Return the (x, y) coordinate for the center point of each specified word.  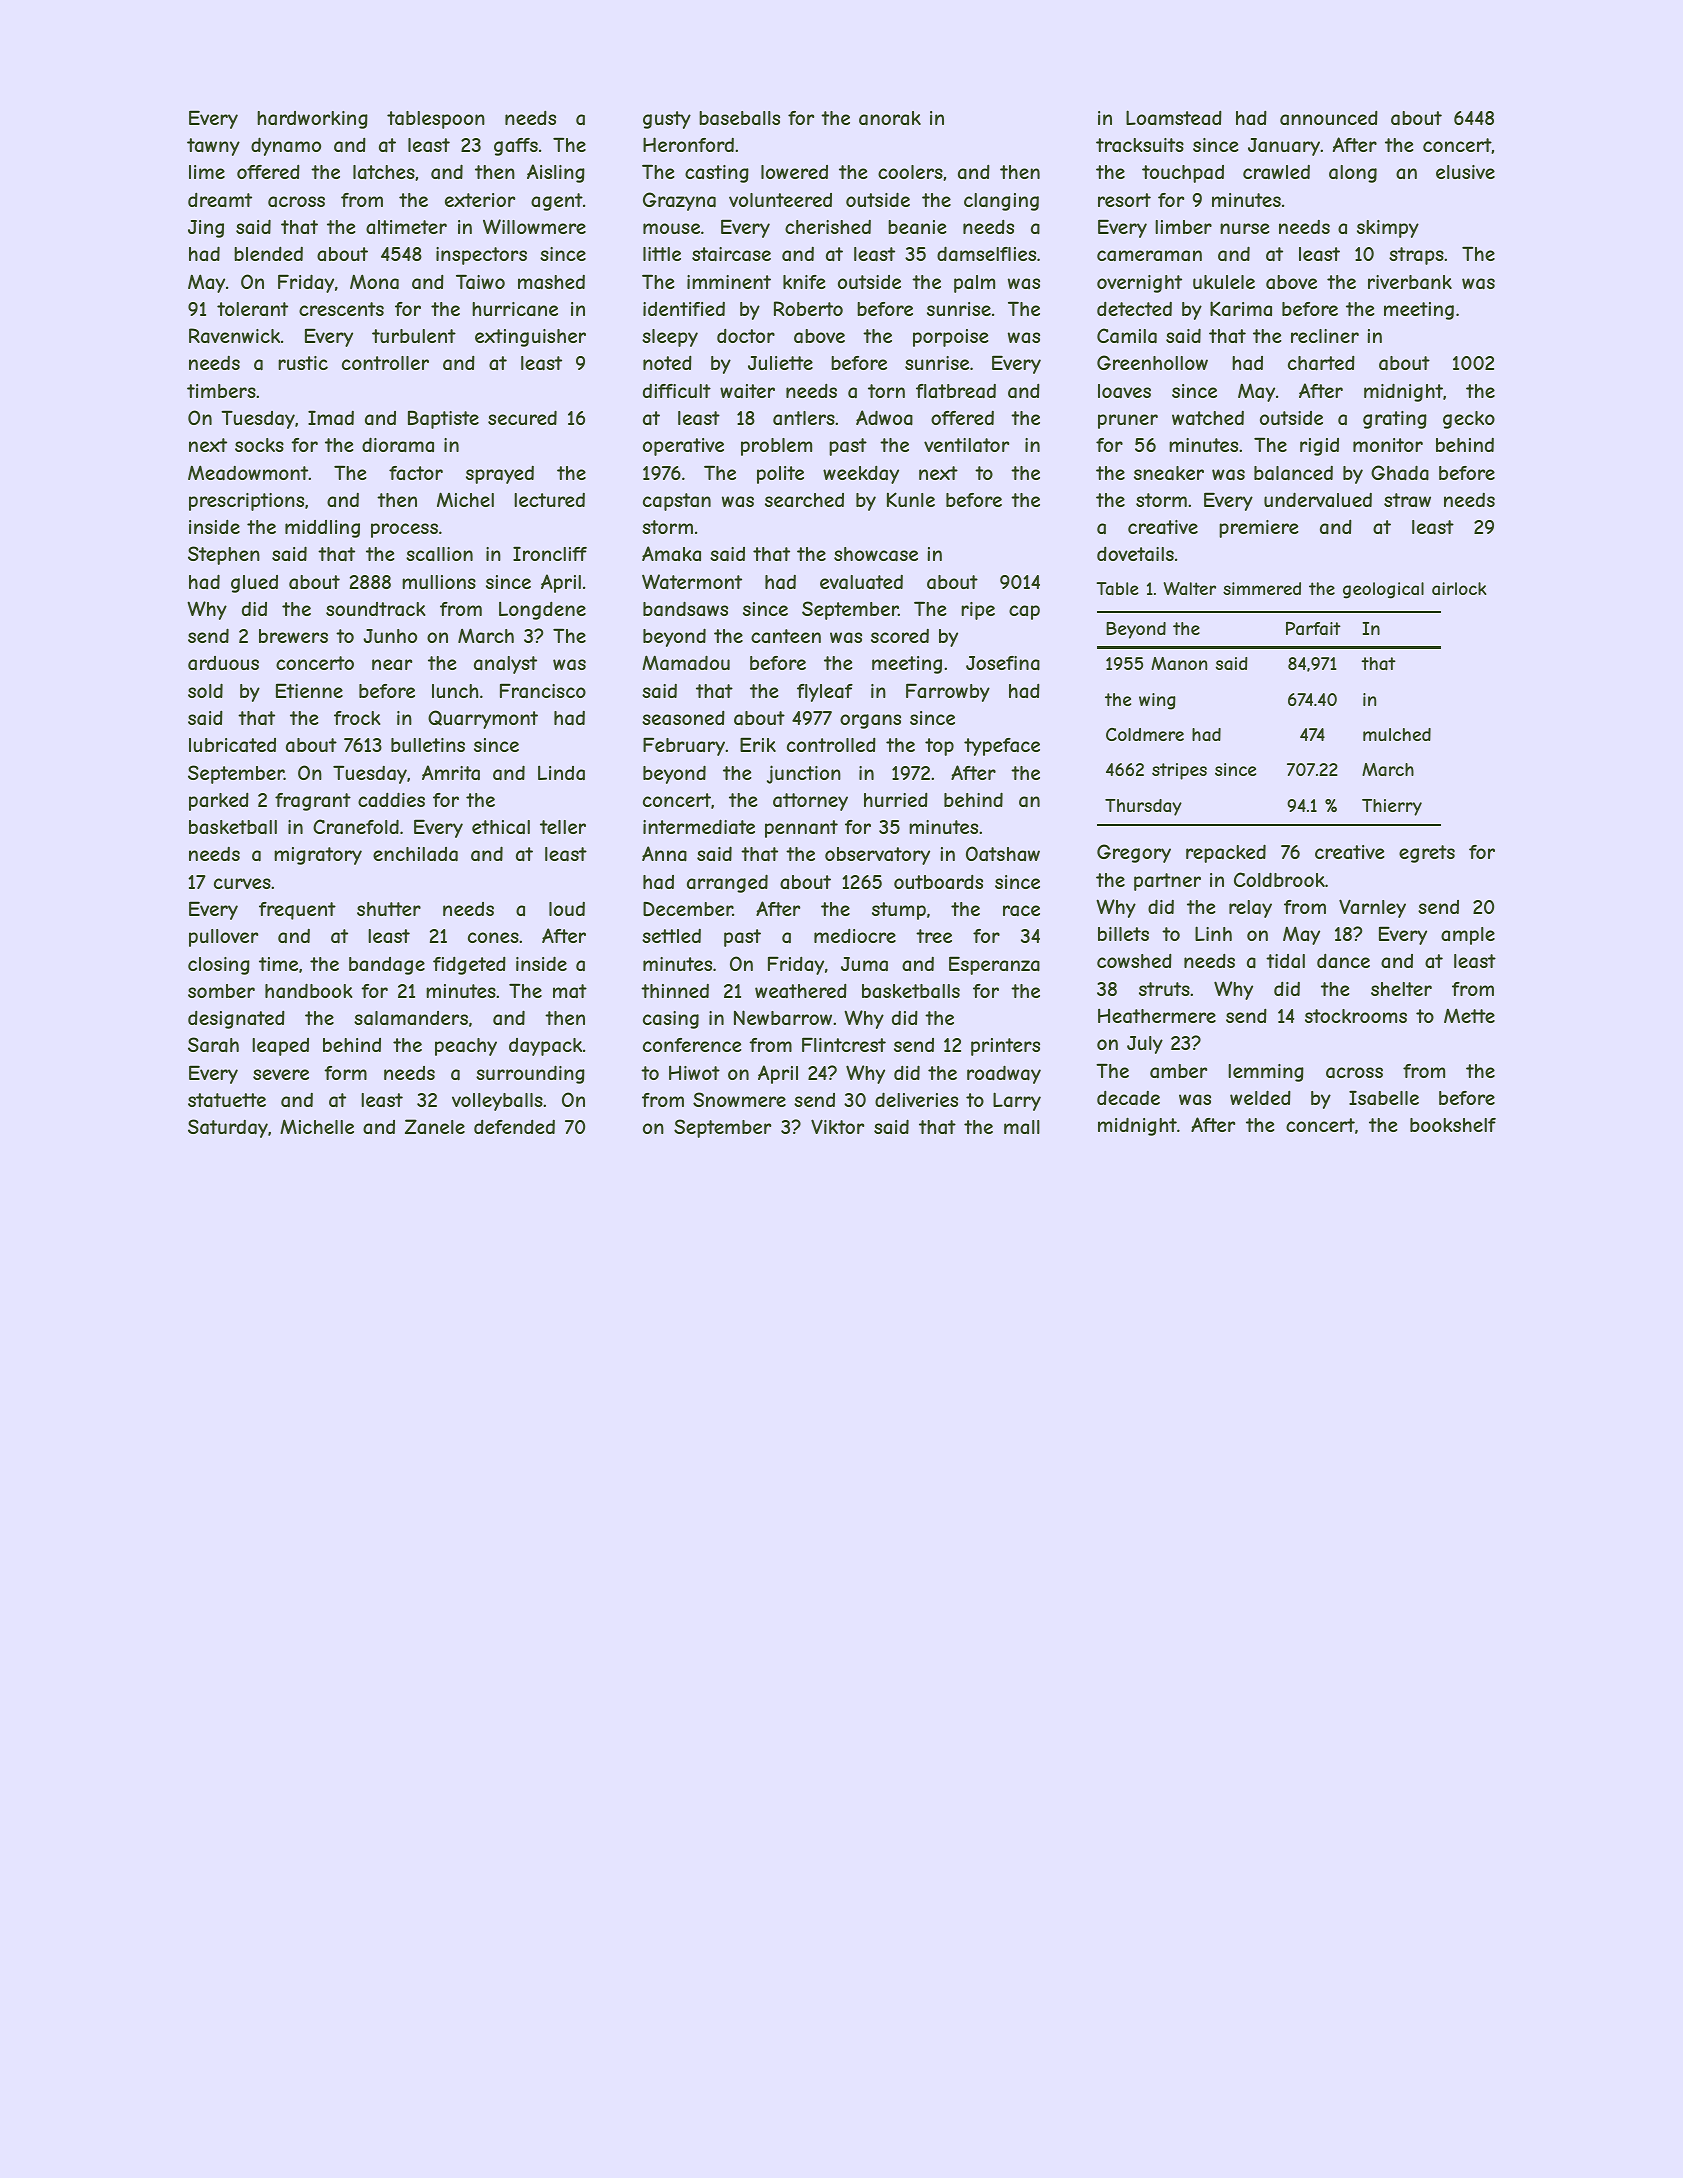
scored (900, 636)
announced (1329, 117)
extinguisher (530, 338)
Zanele (435, 1126)
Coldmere (1145, 734)
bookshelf (1453, 1125)
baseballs (739, 118)
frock (357, 718)
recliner (1325, 336)
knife (804, 282)
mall (1022, 1127)
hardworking (312, 120)
